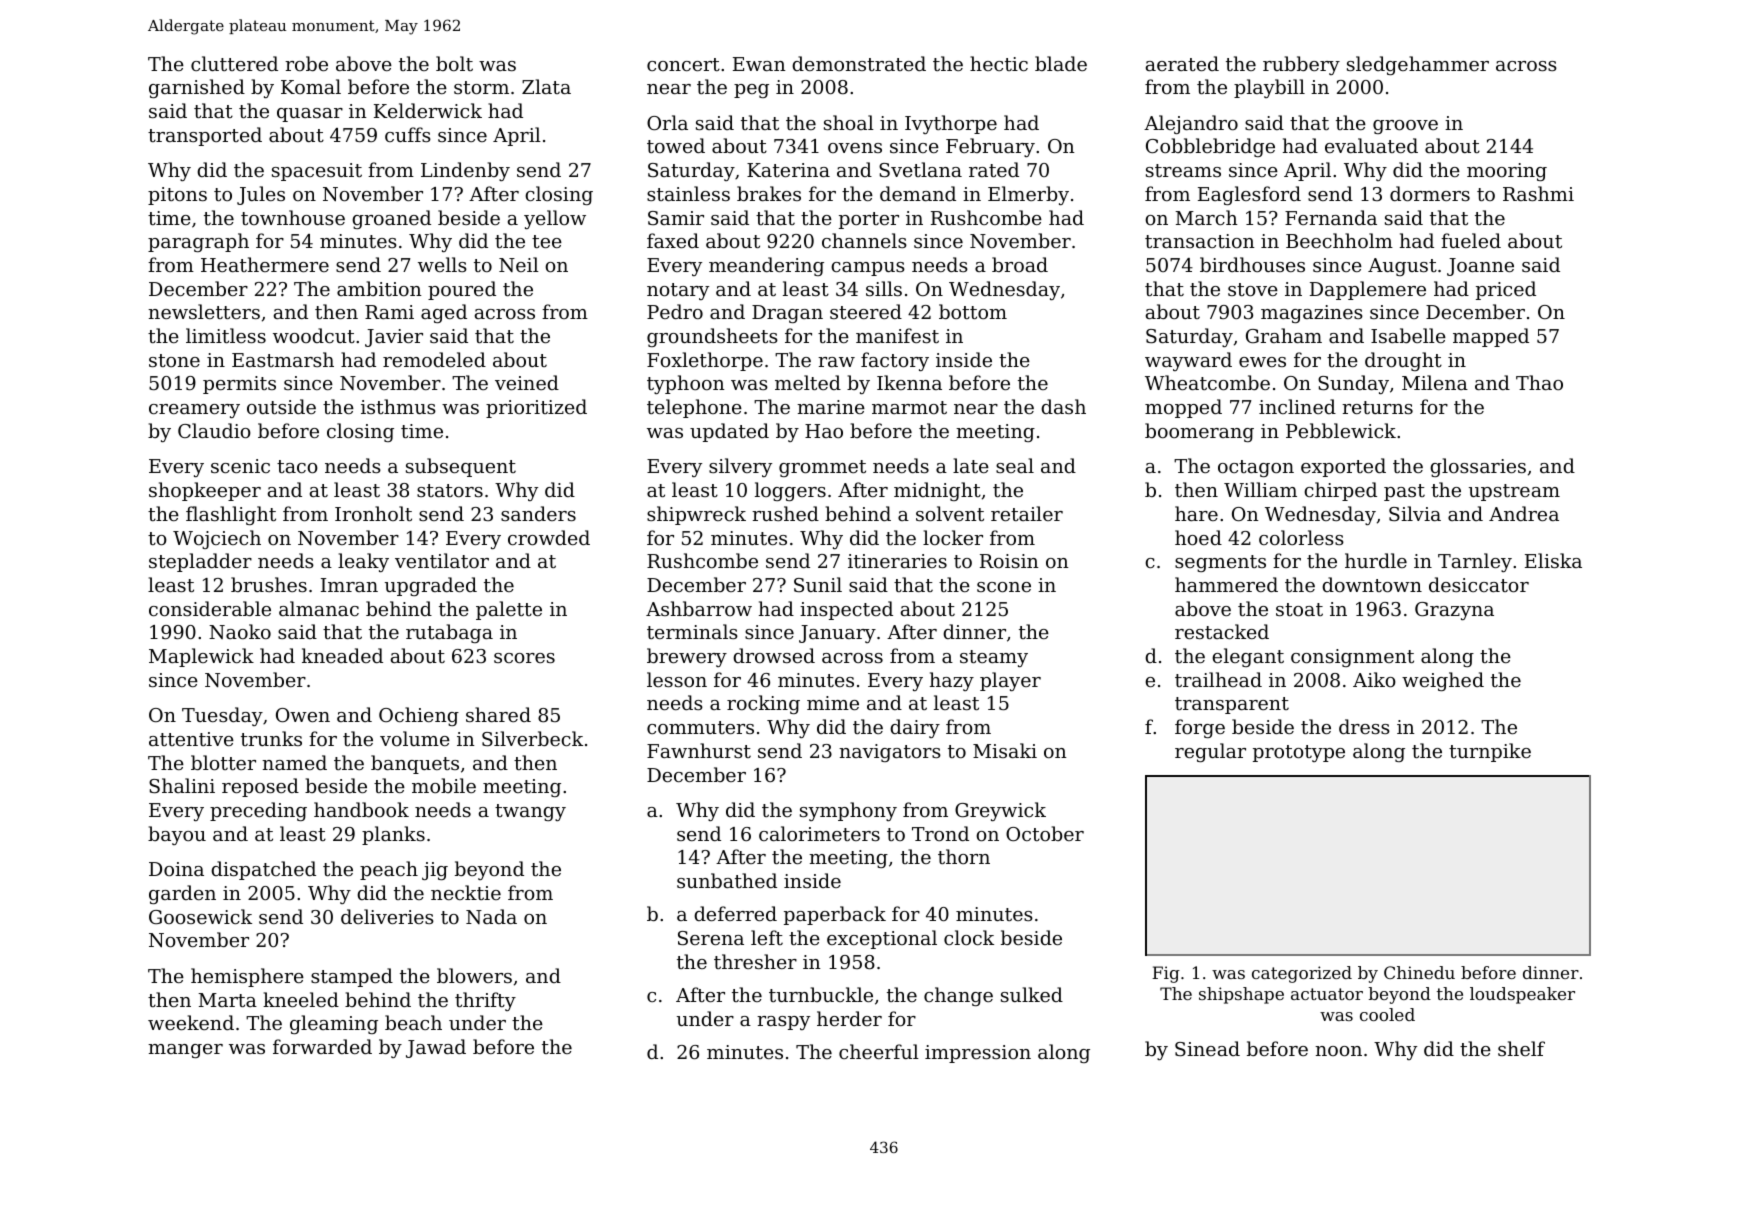 Image resolution: width=1739 pixels, height=1230 pixels. Describe the element at coordinates (999, 63) in the page. I see `hectic` at that location.
